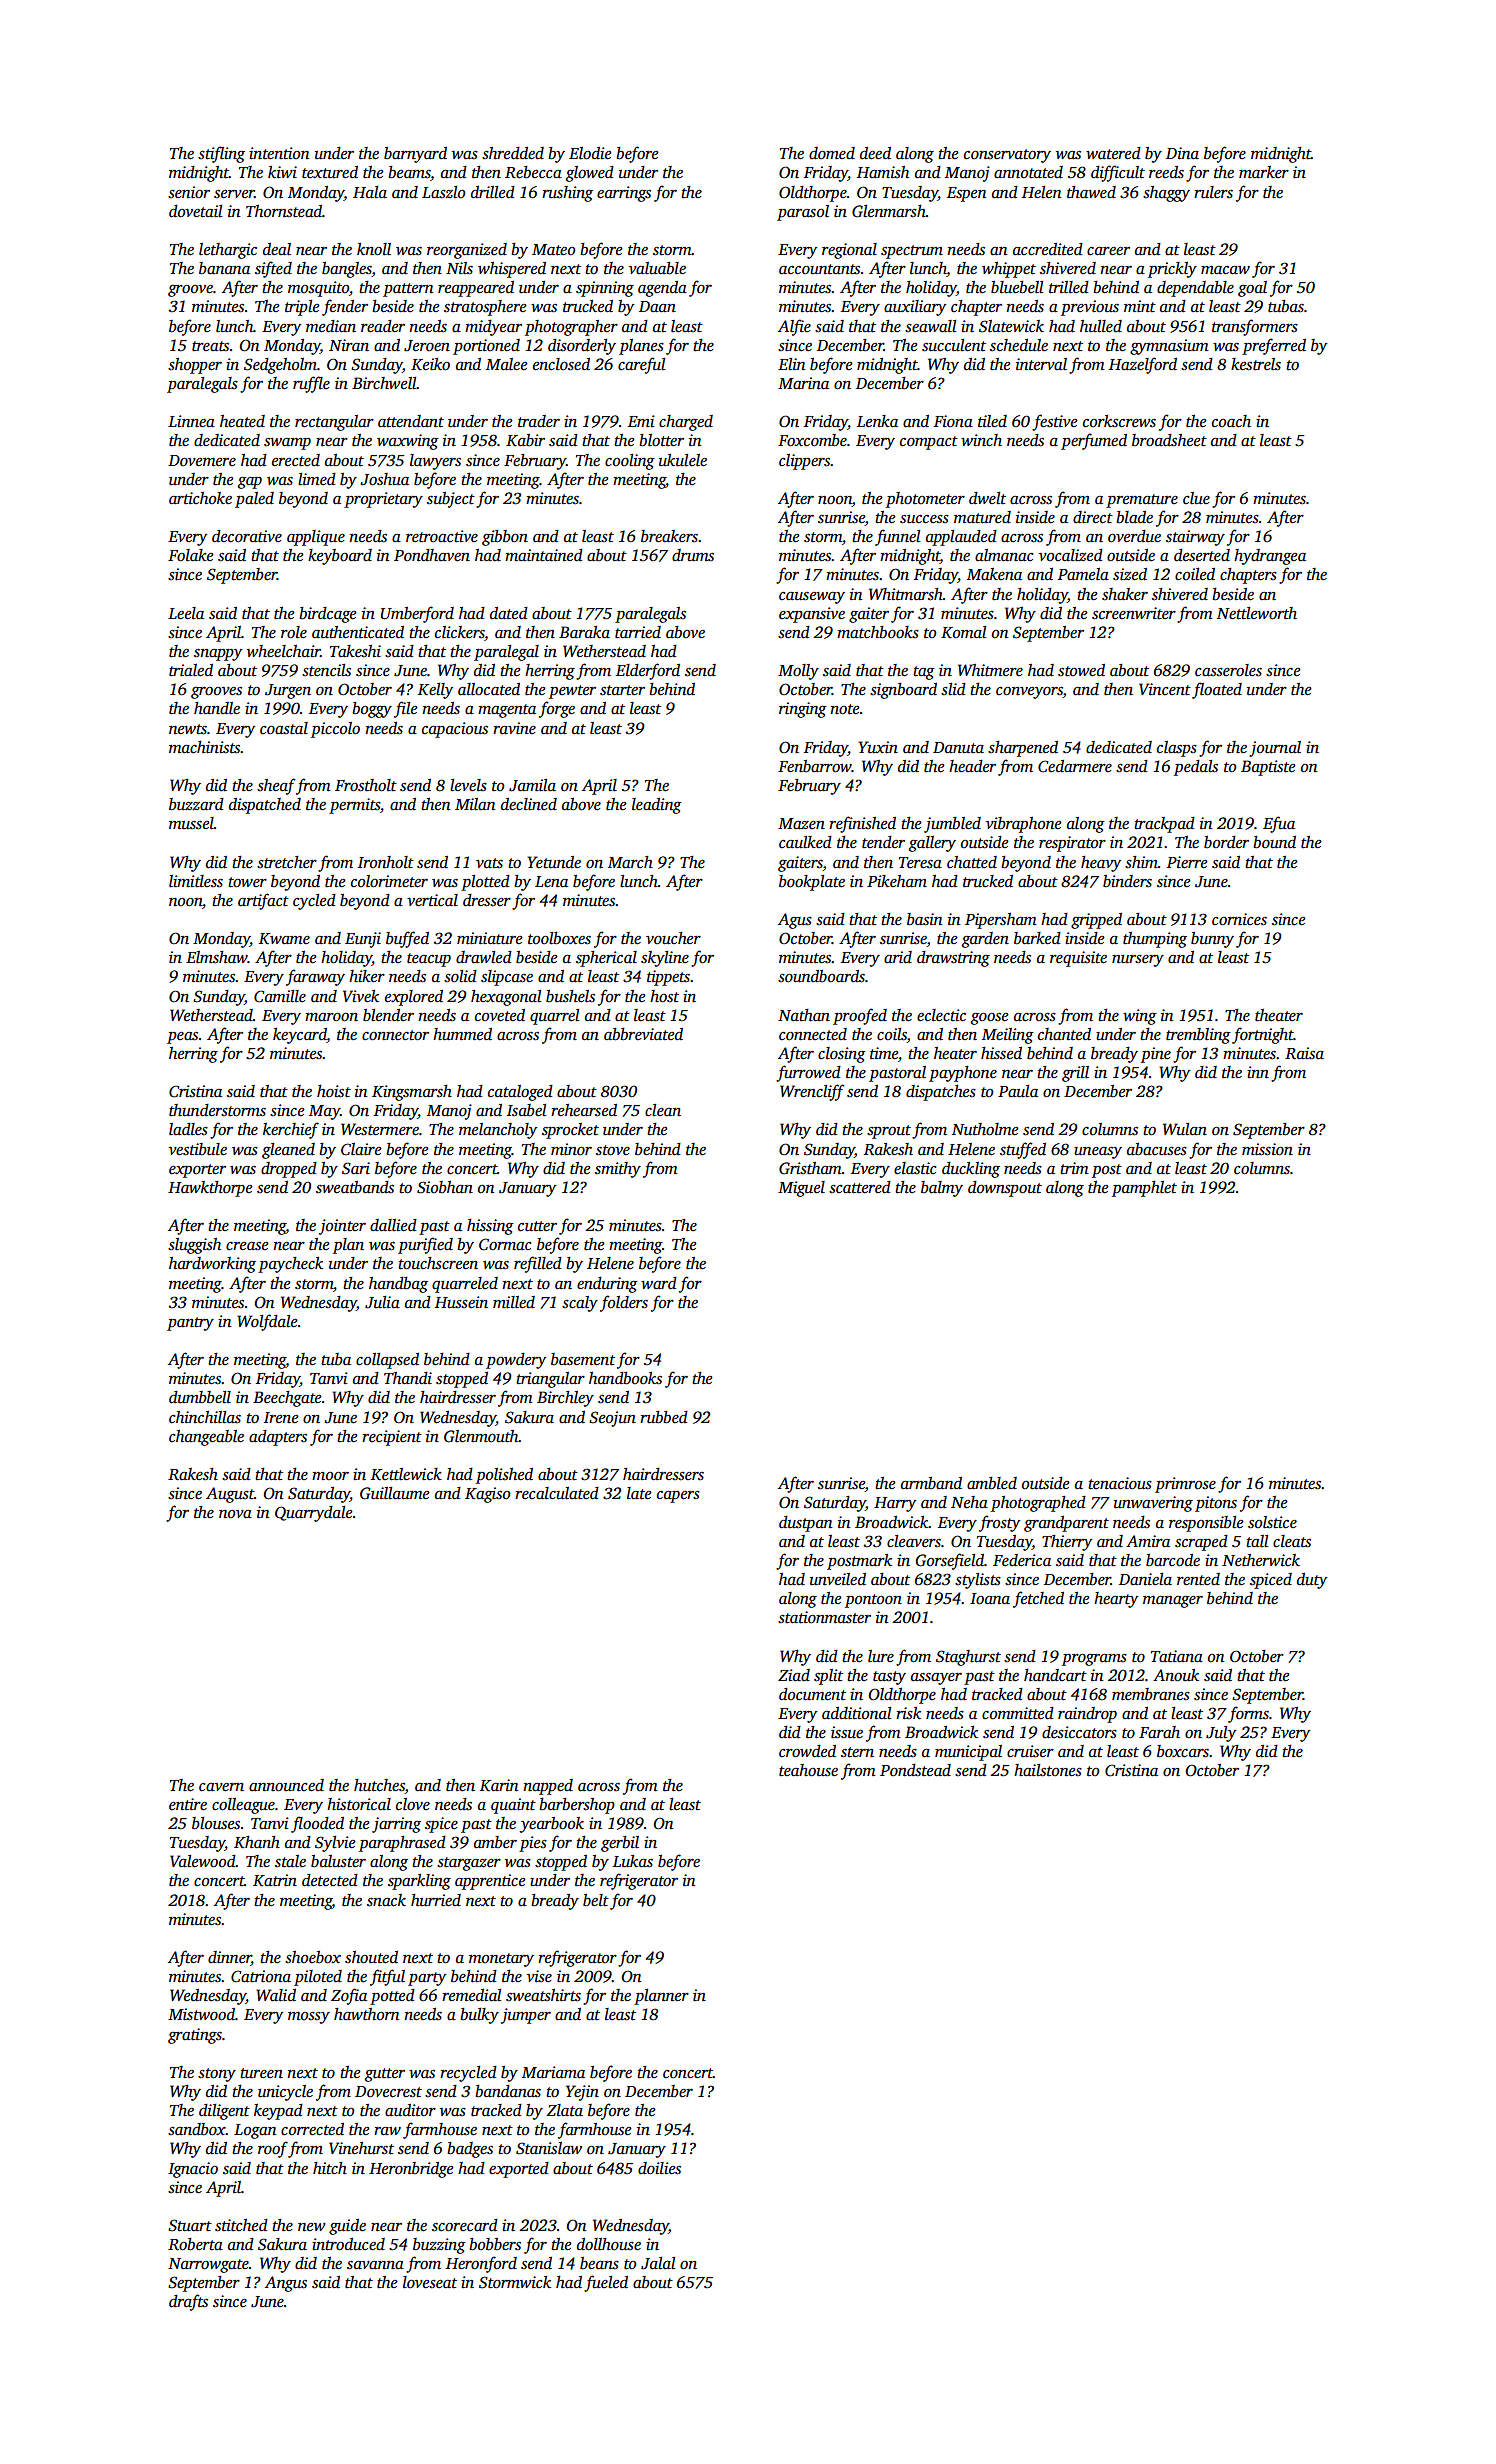 Image resolution: width=1496 pixels, height=2464 pixels. Describe the element at coordinates (990, 1599) in the screenshot. I see `Ioana` at that location.
